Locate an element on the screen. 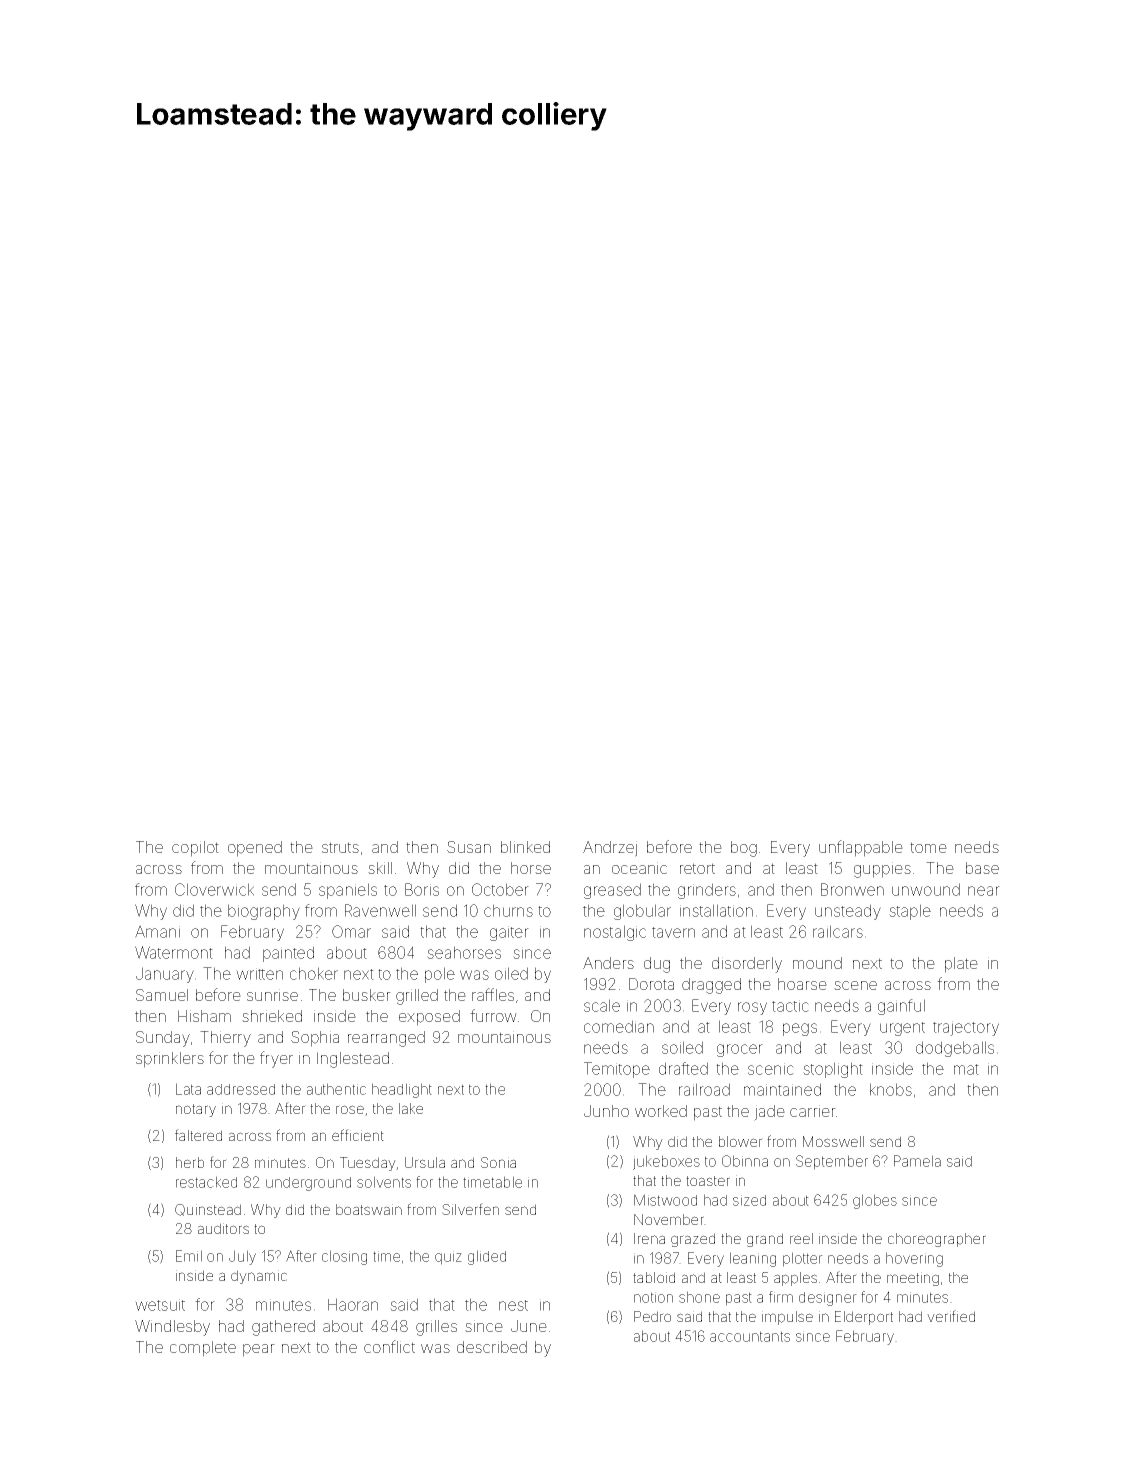 This screenshot has height=1469, width=1135. glided is located at coordinates (487, 1257).
